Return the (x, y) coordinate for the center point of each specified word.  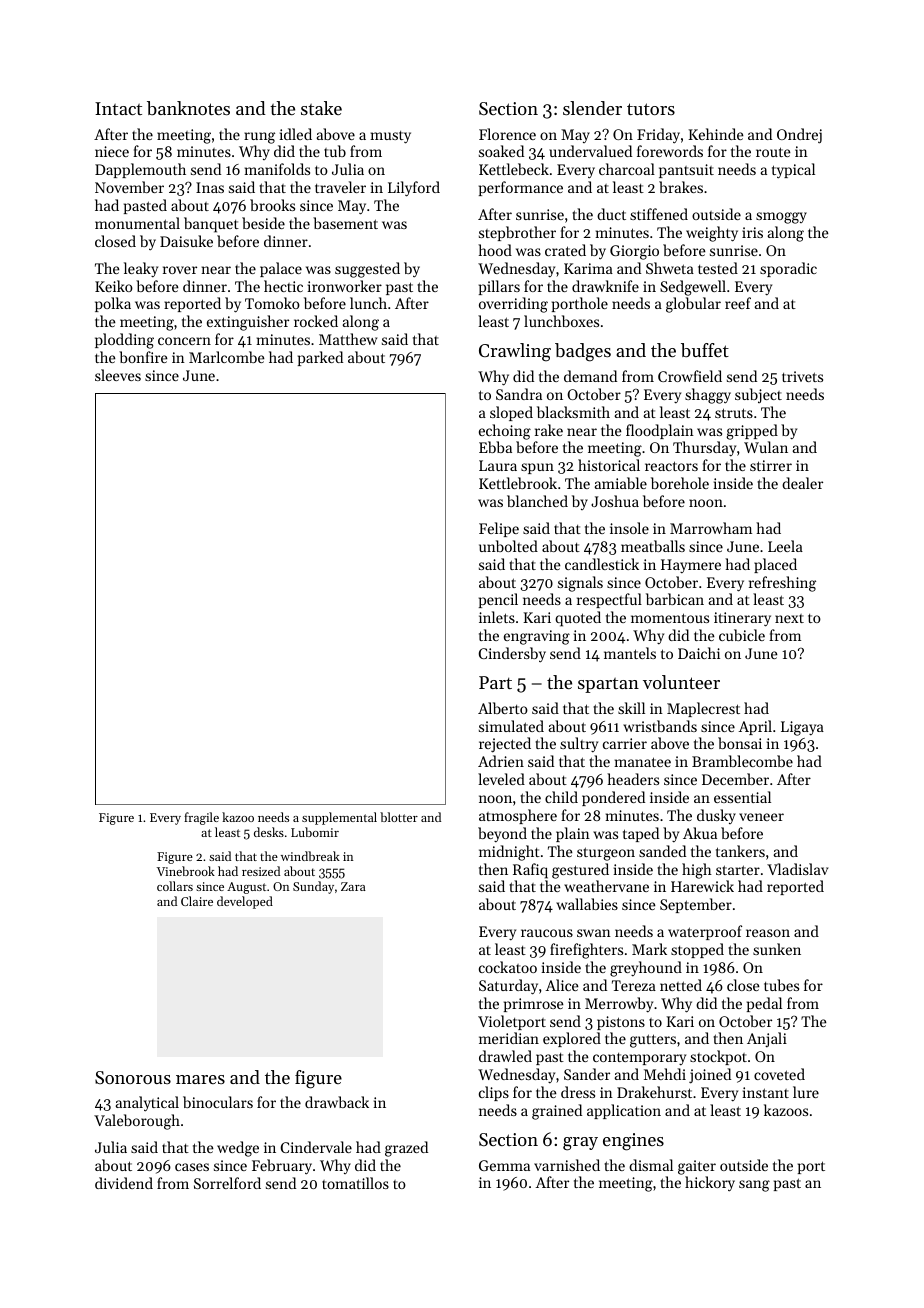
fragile (201, 818)
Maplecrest (703, 709)
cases (192, 1167)
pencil (498, 600)
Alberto (503, 708)
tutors (651, 109)
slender (592, 108)
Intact (118, 108)
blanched (537, 501)
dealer (802, 483)
